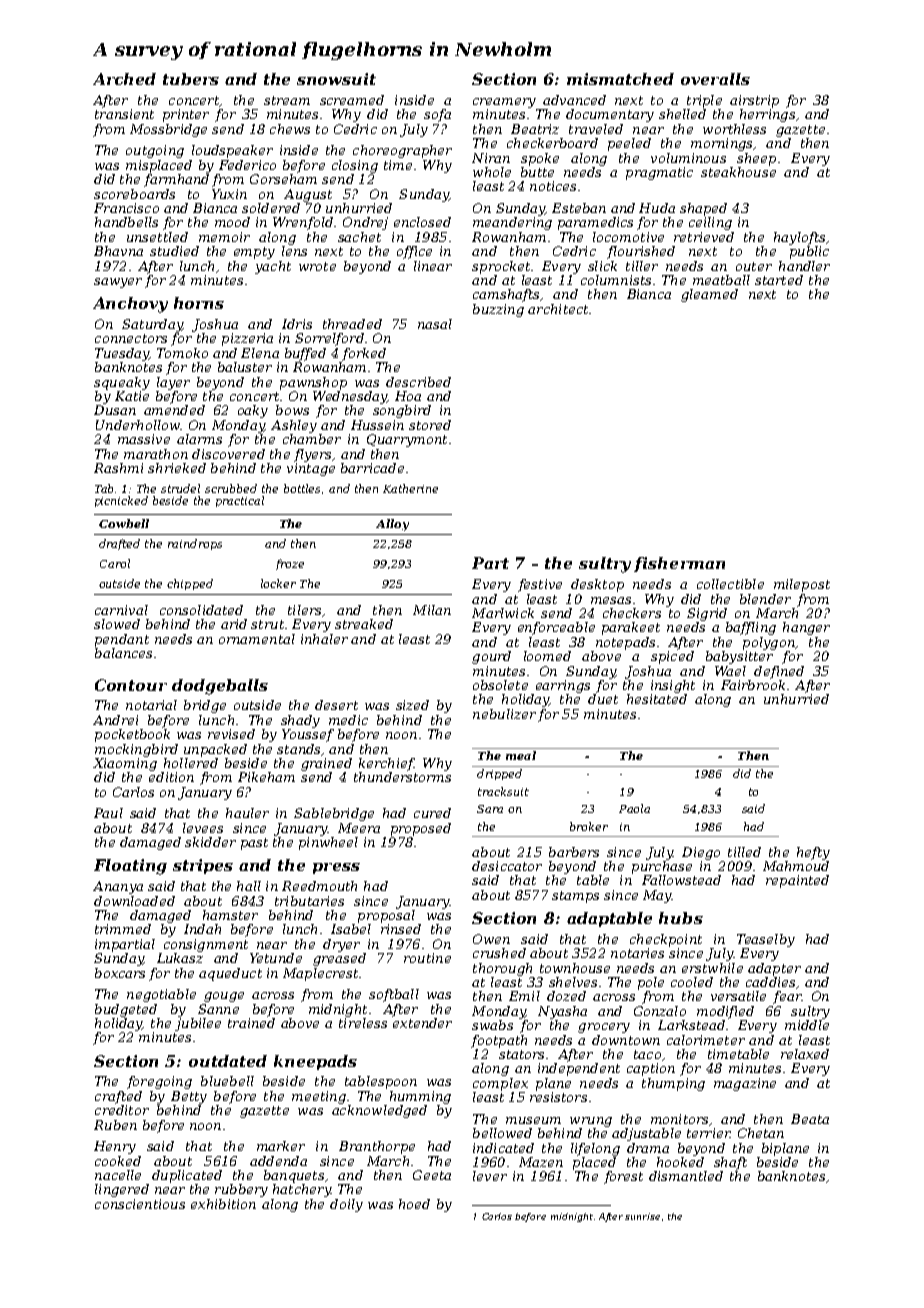 This document has width=924, height=1308. Describe the element at coordinates (575, 897) in the document. I see `stamps` at that location.
